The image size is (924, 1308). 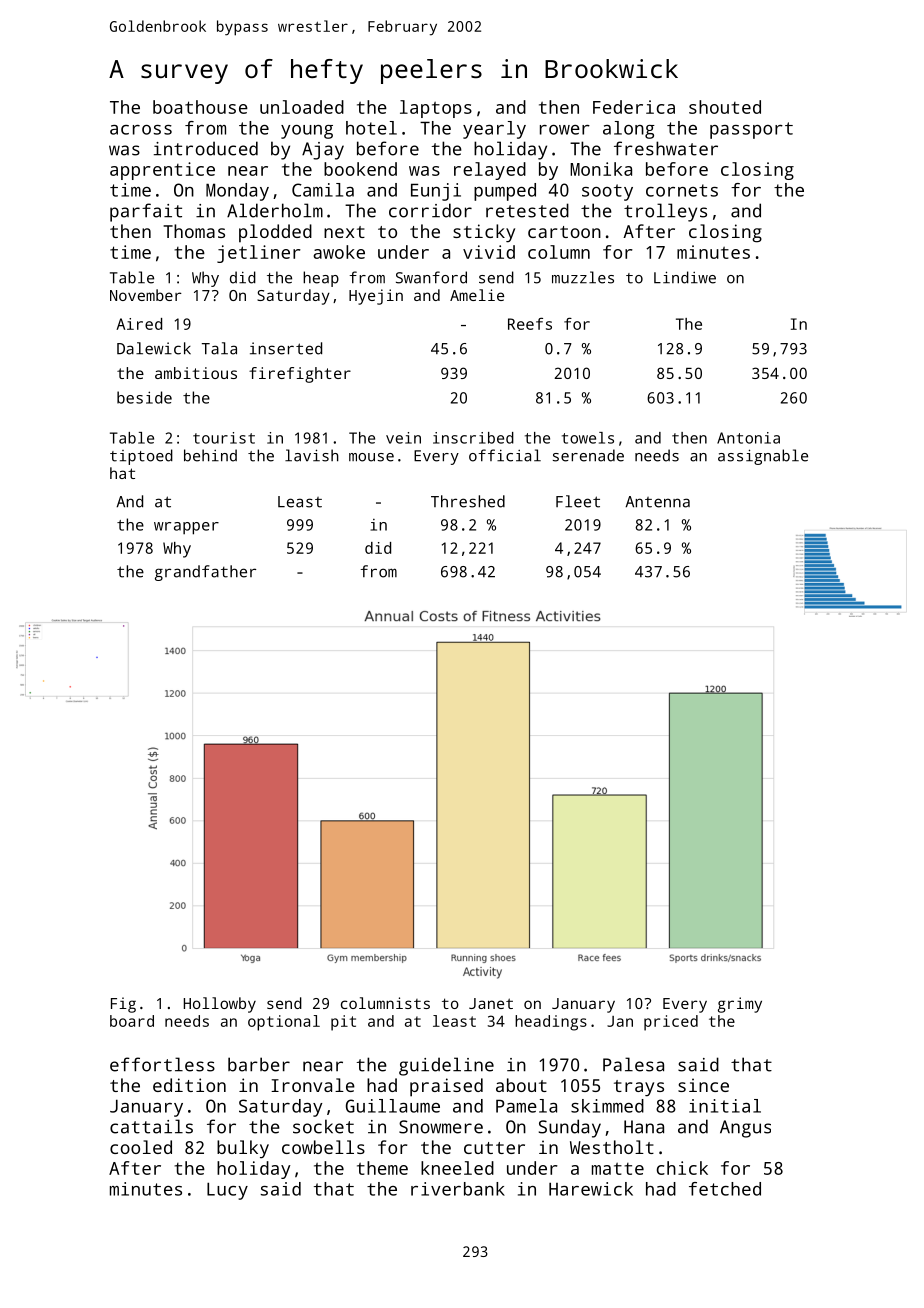 I want to click on inscribed, so click(x=473, y=438).
